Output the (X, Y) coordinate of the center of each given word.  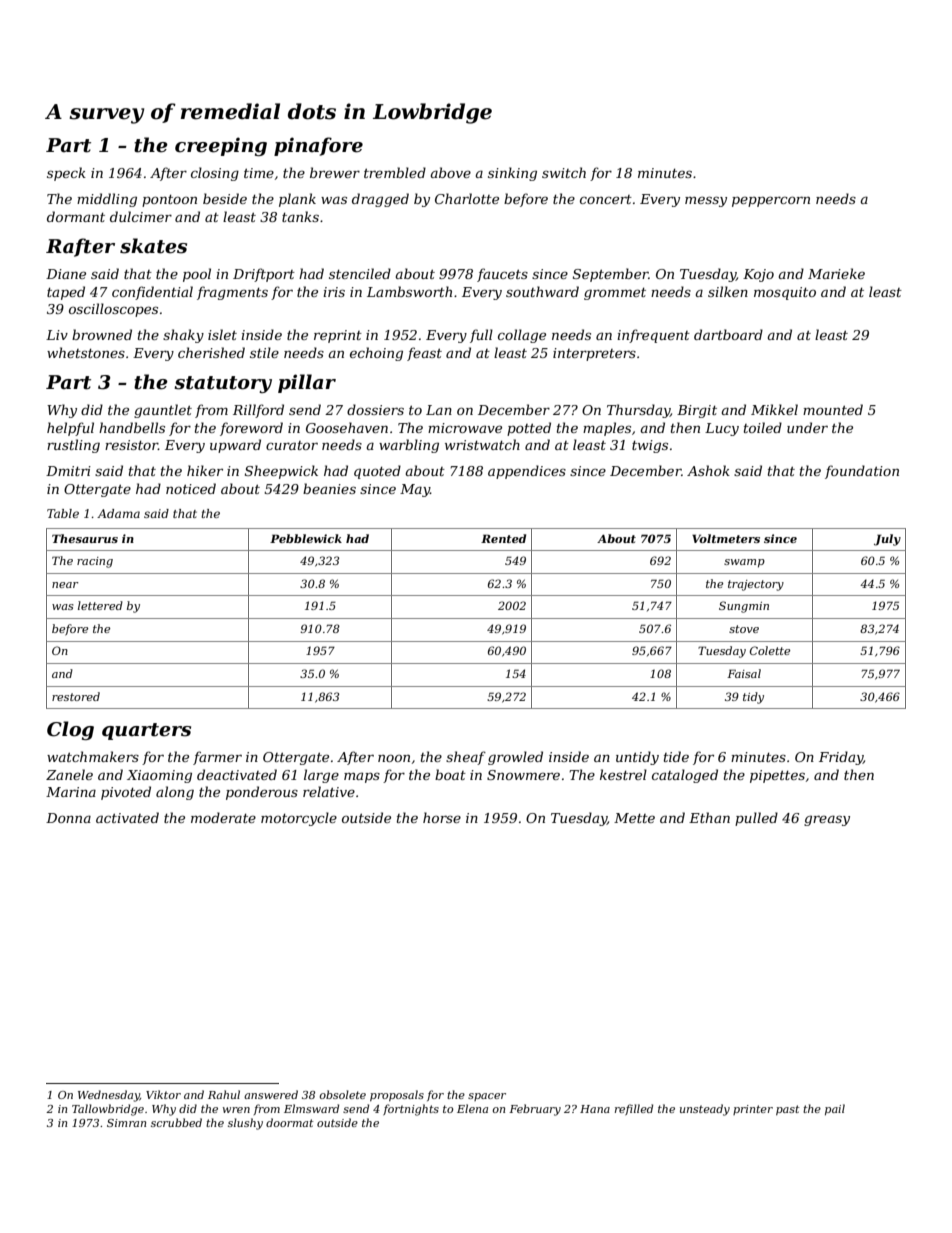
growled (515, 758)
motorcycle (299, 819)
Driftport (264, 275)
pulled (756, 819)
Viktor (163, 1094)
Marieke (836, 273)
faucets (502, 275)
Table (63, 513)
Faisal (744, 673)
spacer (487, 1097)
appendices (527, 472)
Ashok (708, 470)
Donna (68, 818)
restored (76, 696)
